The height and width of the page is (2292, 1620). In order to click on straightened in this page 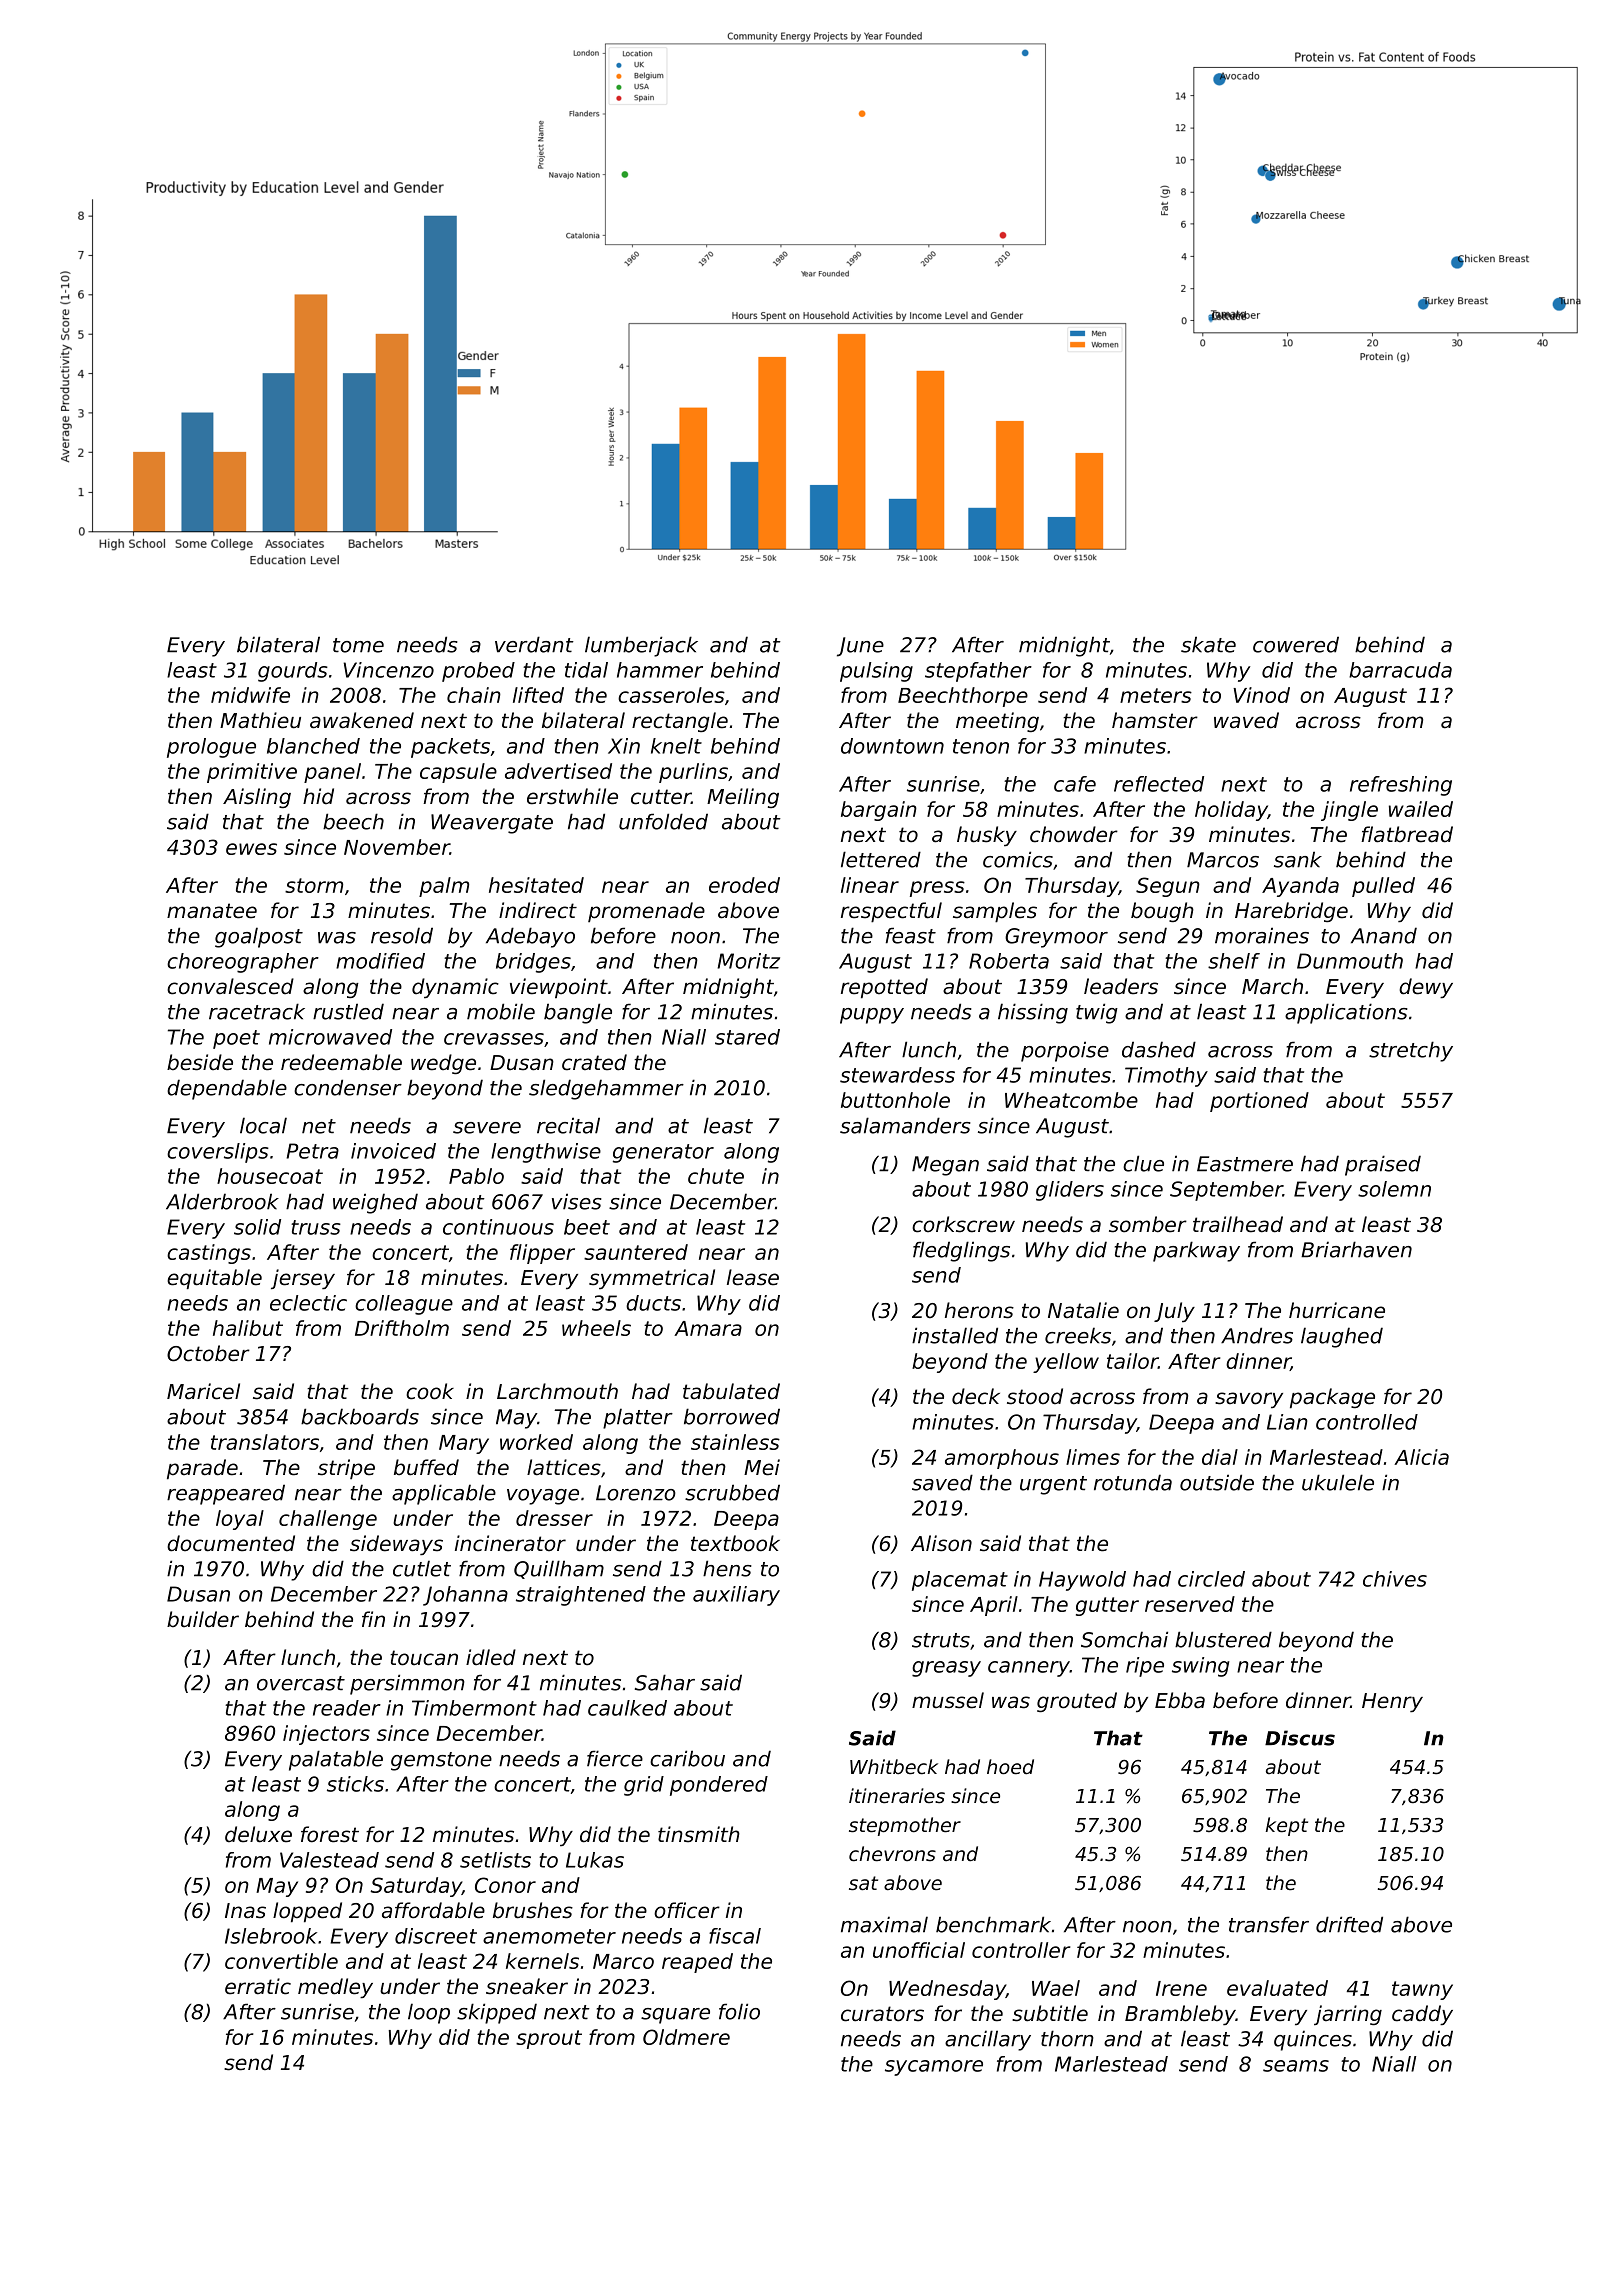, I will do `click(581, 1596)`.
